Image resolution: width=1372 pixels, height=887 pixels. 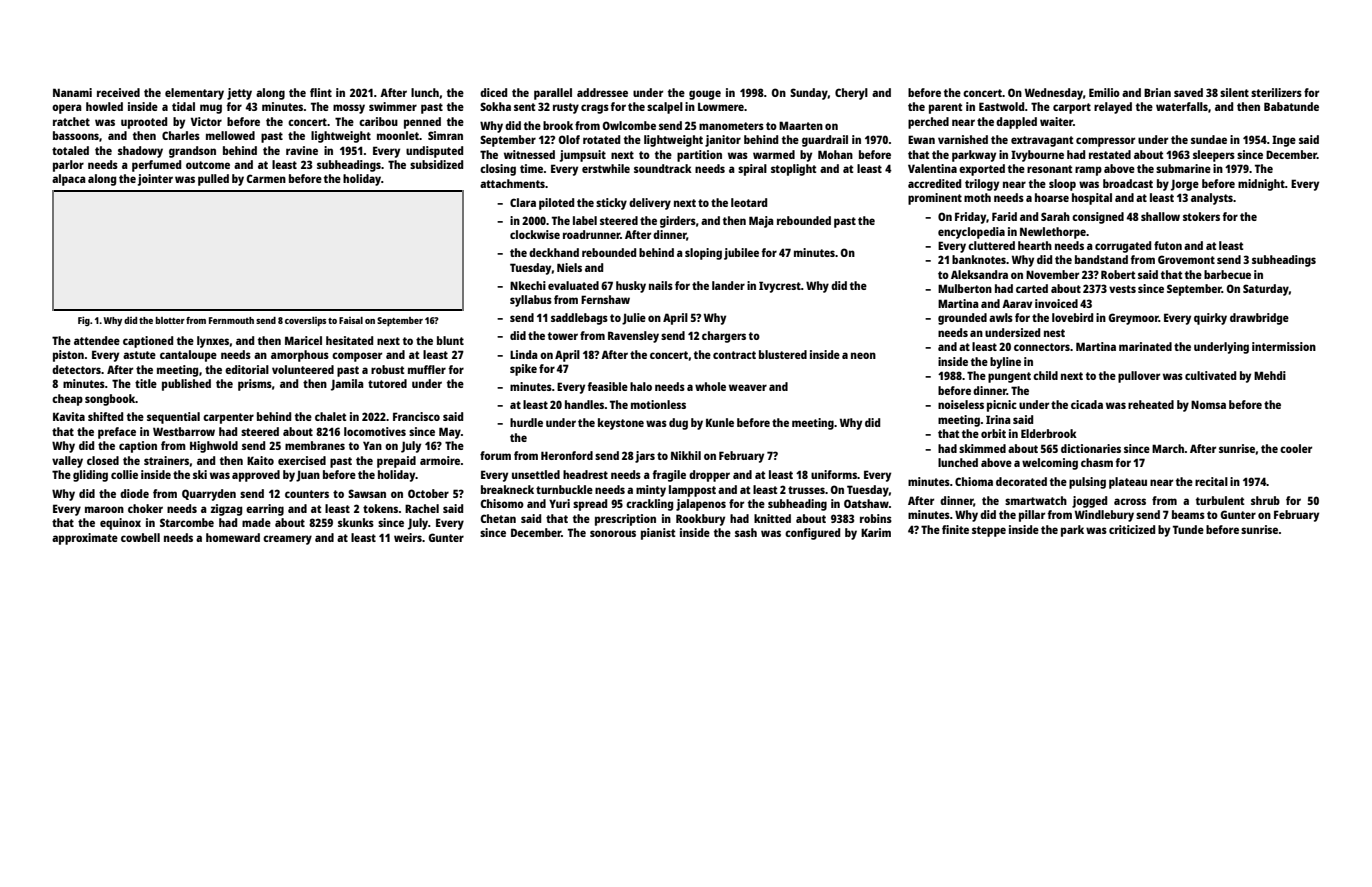 What do you see at coordinates (493, 92) in the screenshot?
I see `diced` at bounding box center [493, 92].
